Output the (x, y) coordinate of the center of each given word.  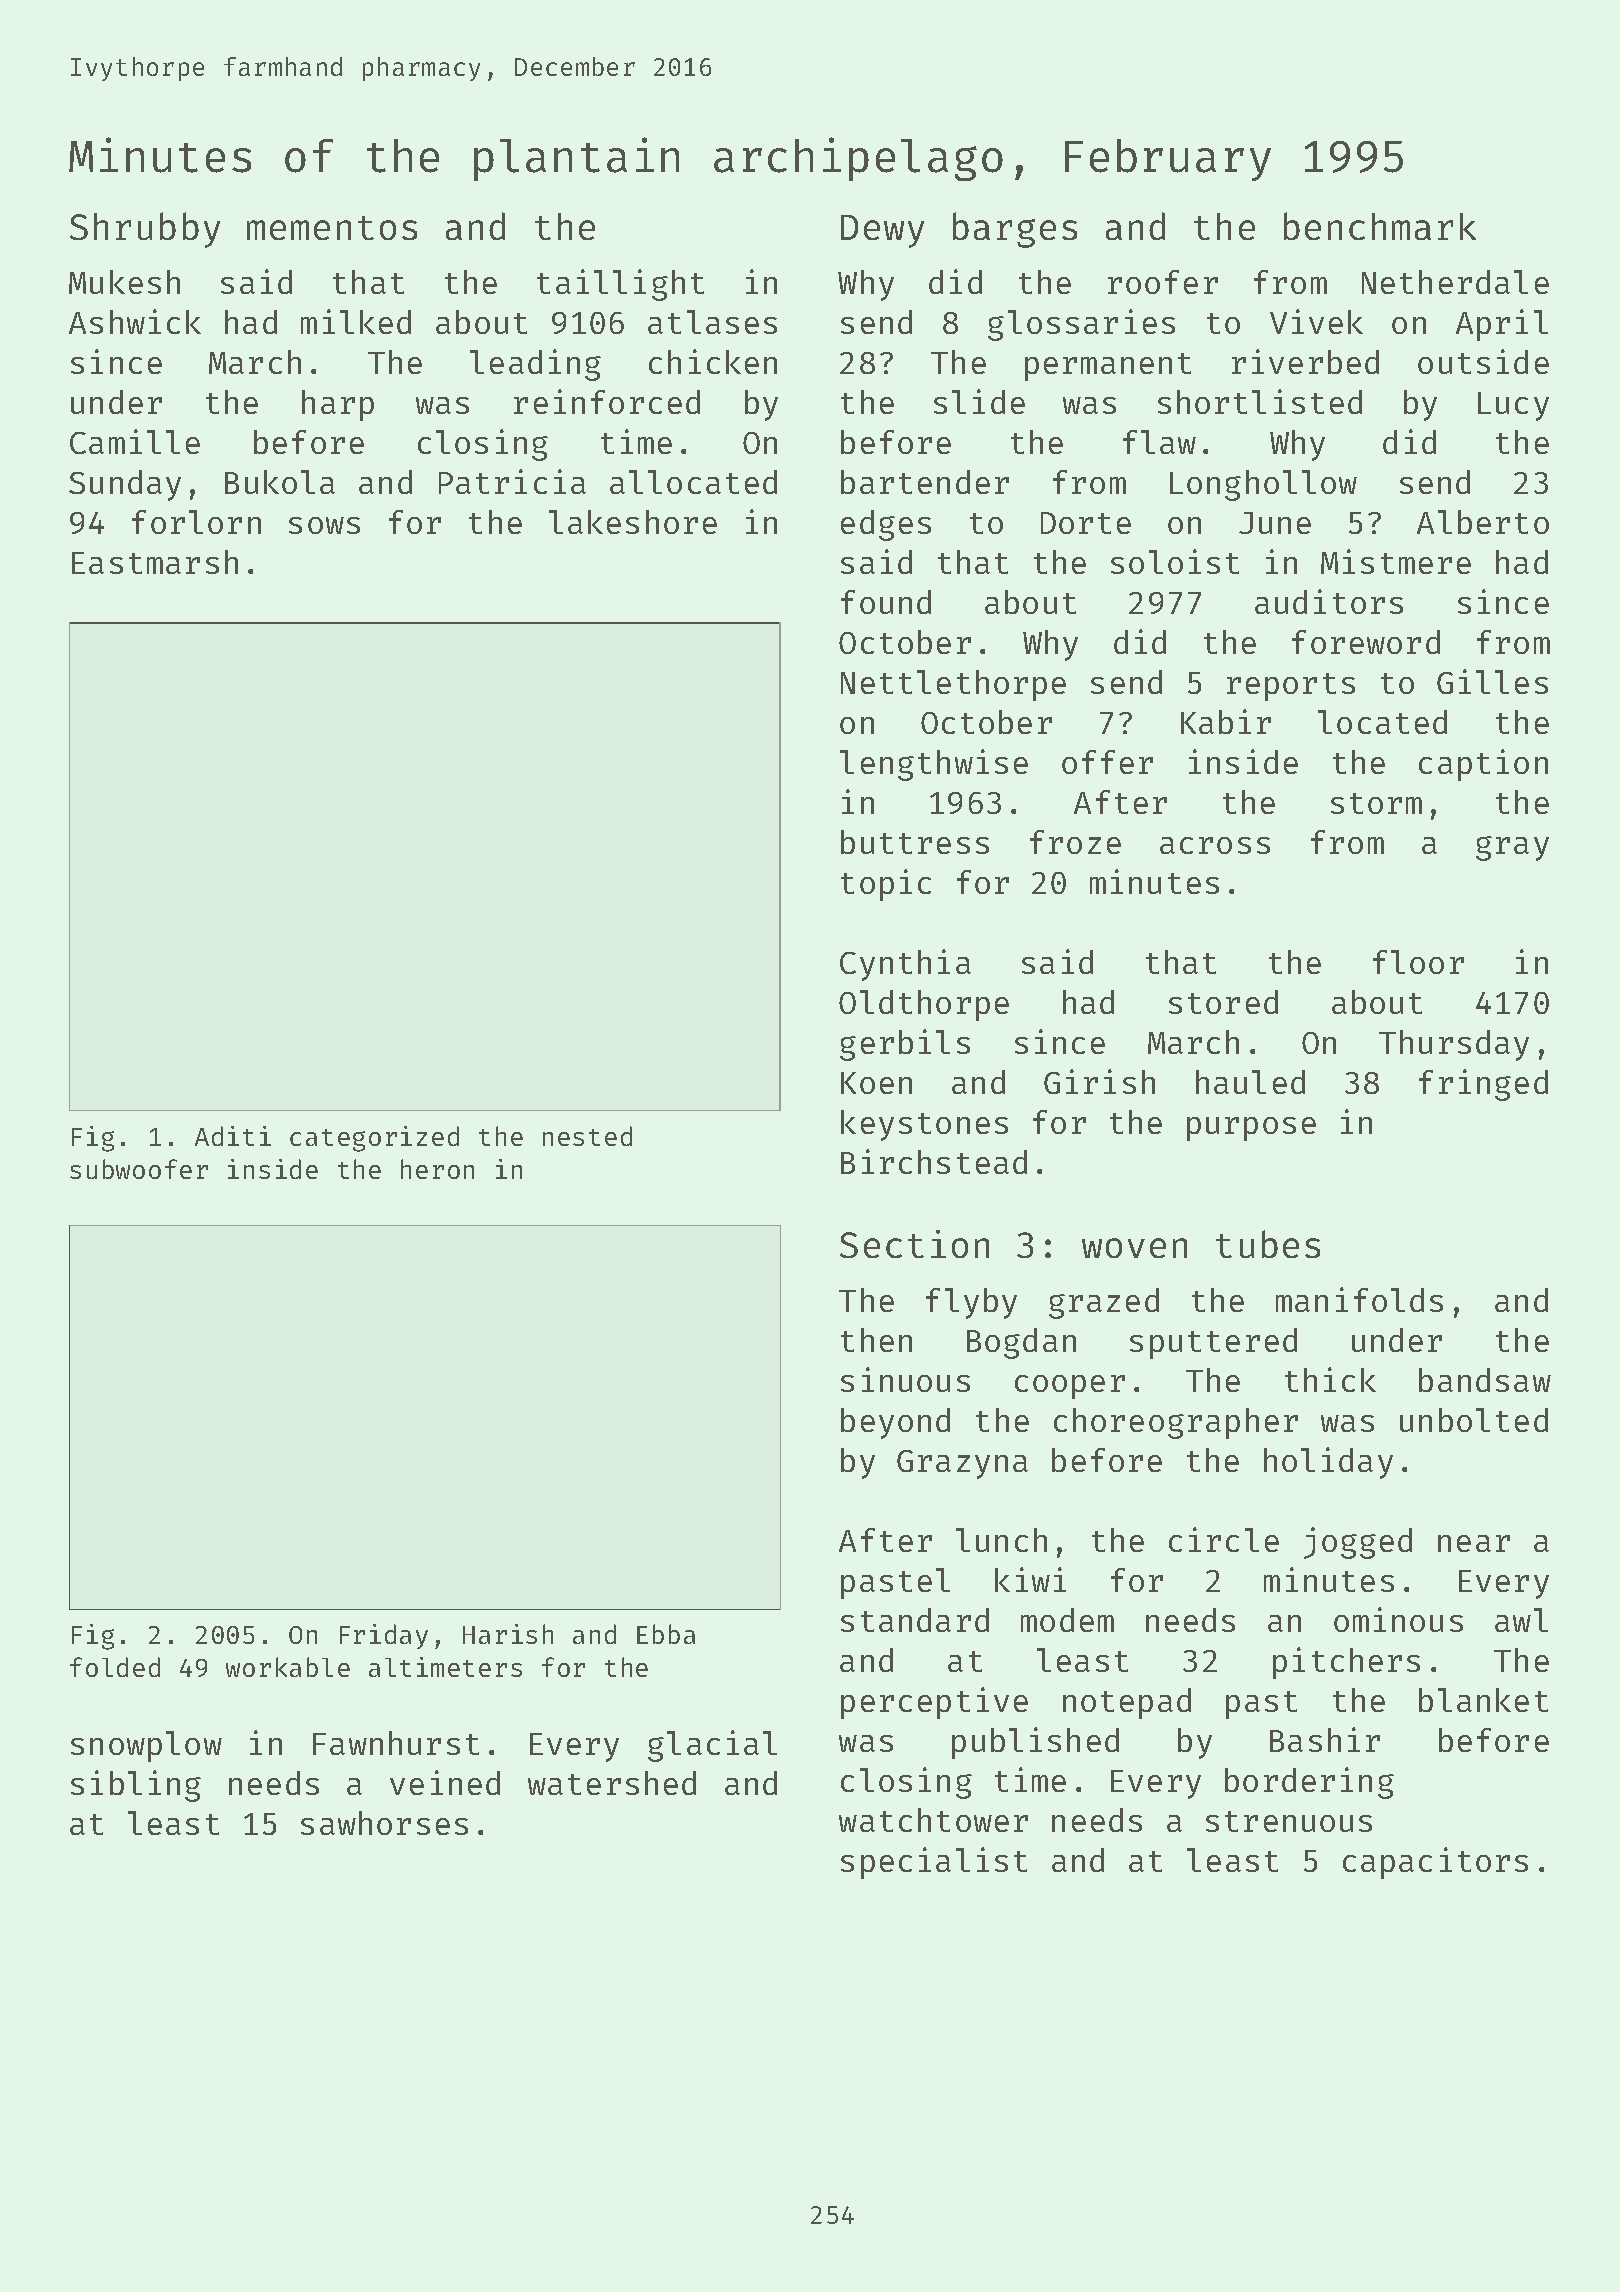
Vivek (1316, 321)
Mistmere (1396, 561)
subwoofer (139, 1169)
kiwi (1030, 1579)
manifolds (1359, 1299)
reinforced (607, 401)
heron (437, 1169)
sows (324, 525)
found (886, 602)
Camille (135, 441)
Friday (384, 1636)
